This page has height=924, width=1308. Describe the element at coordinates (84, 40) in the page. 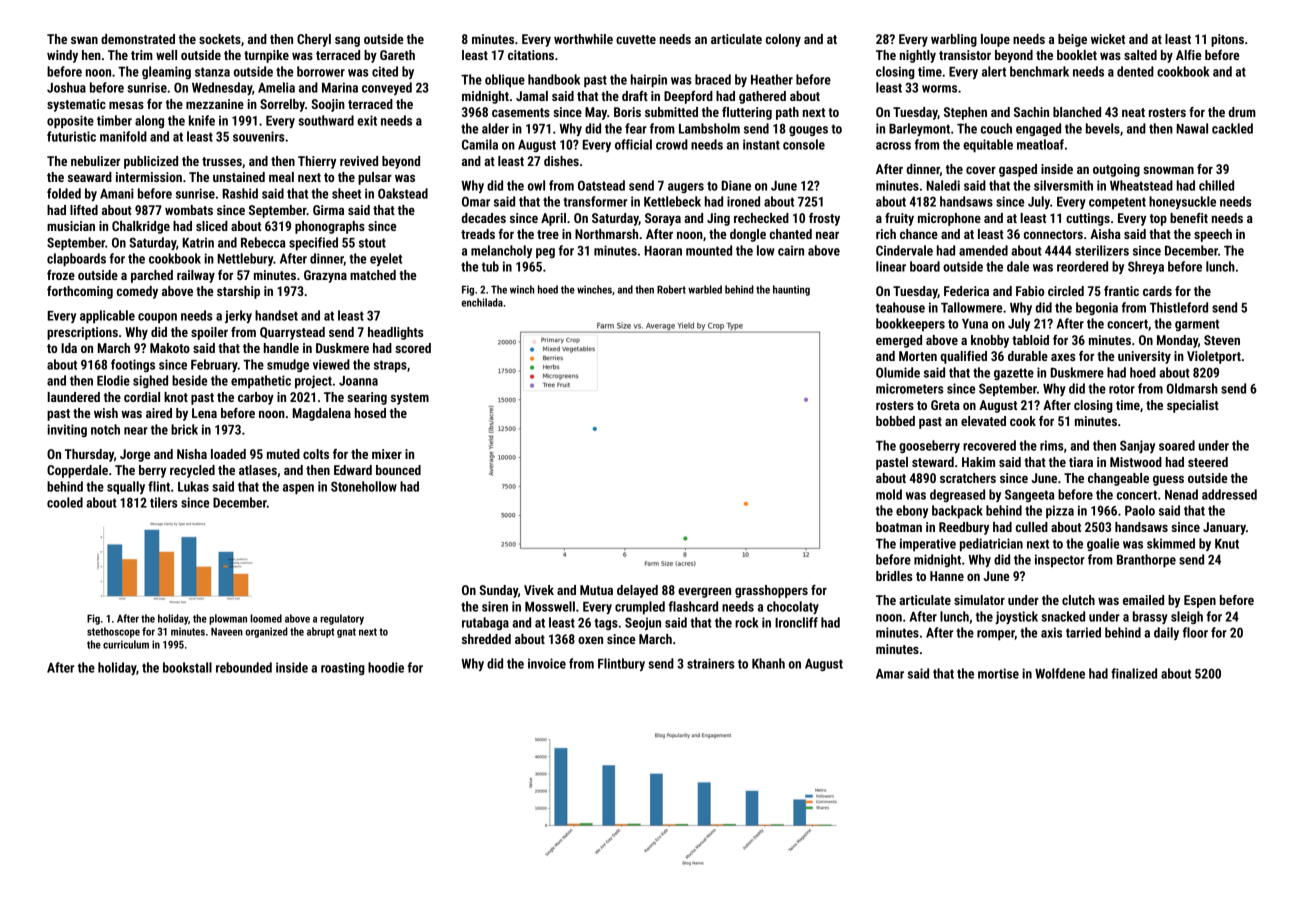

I see `swan` at that location.
